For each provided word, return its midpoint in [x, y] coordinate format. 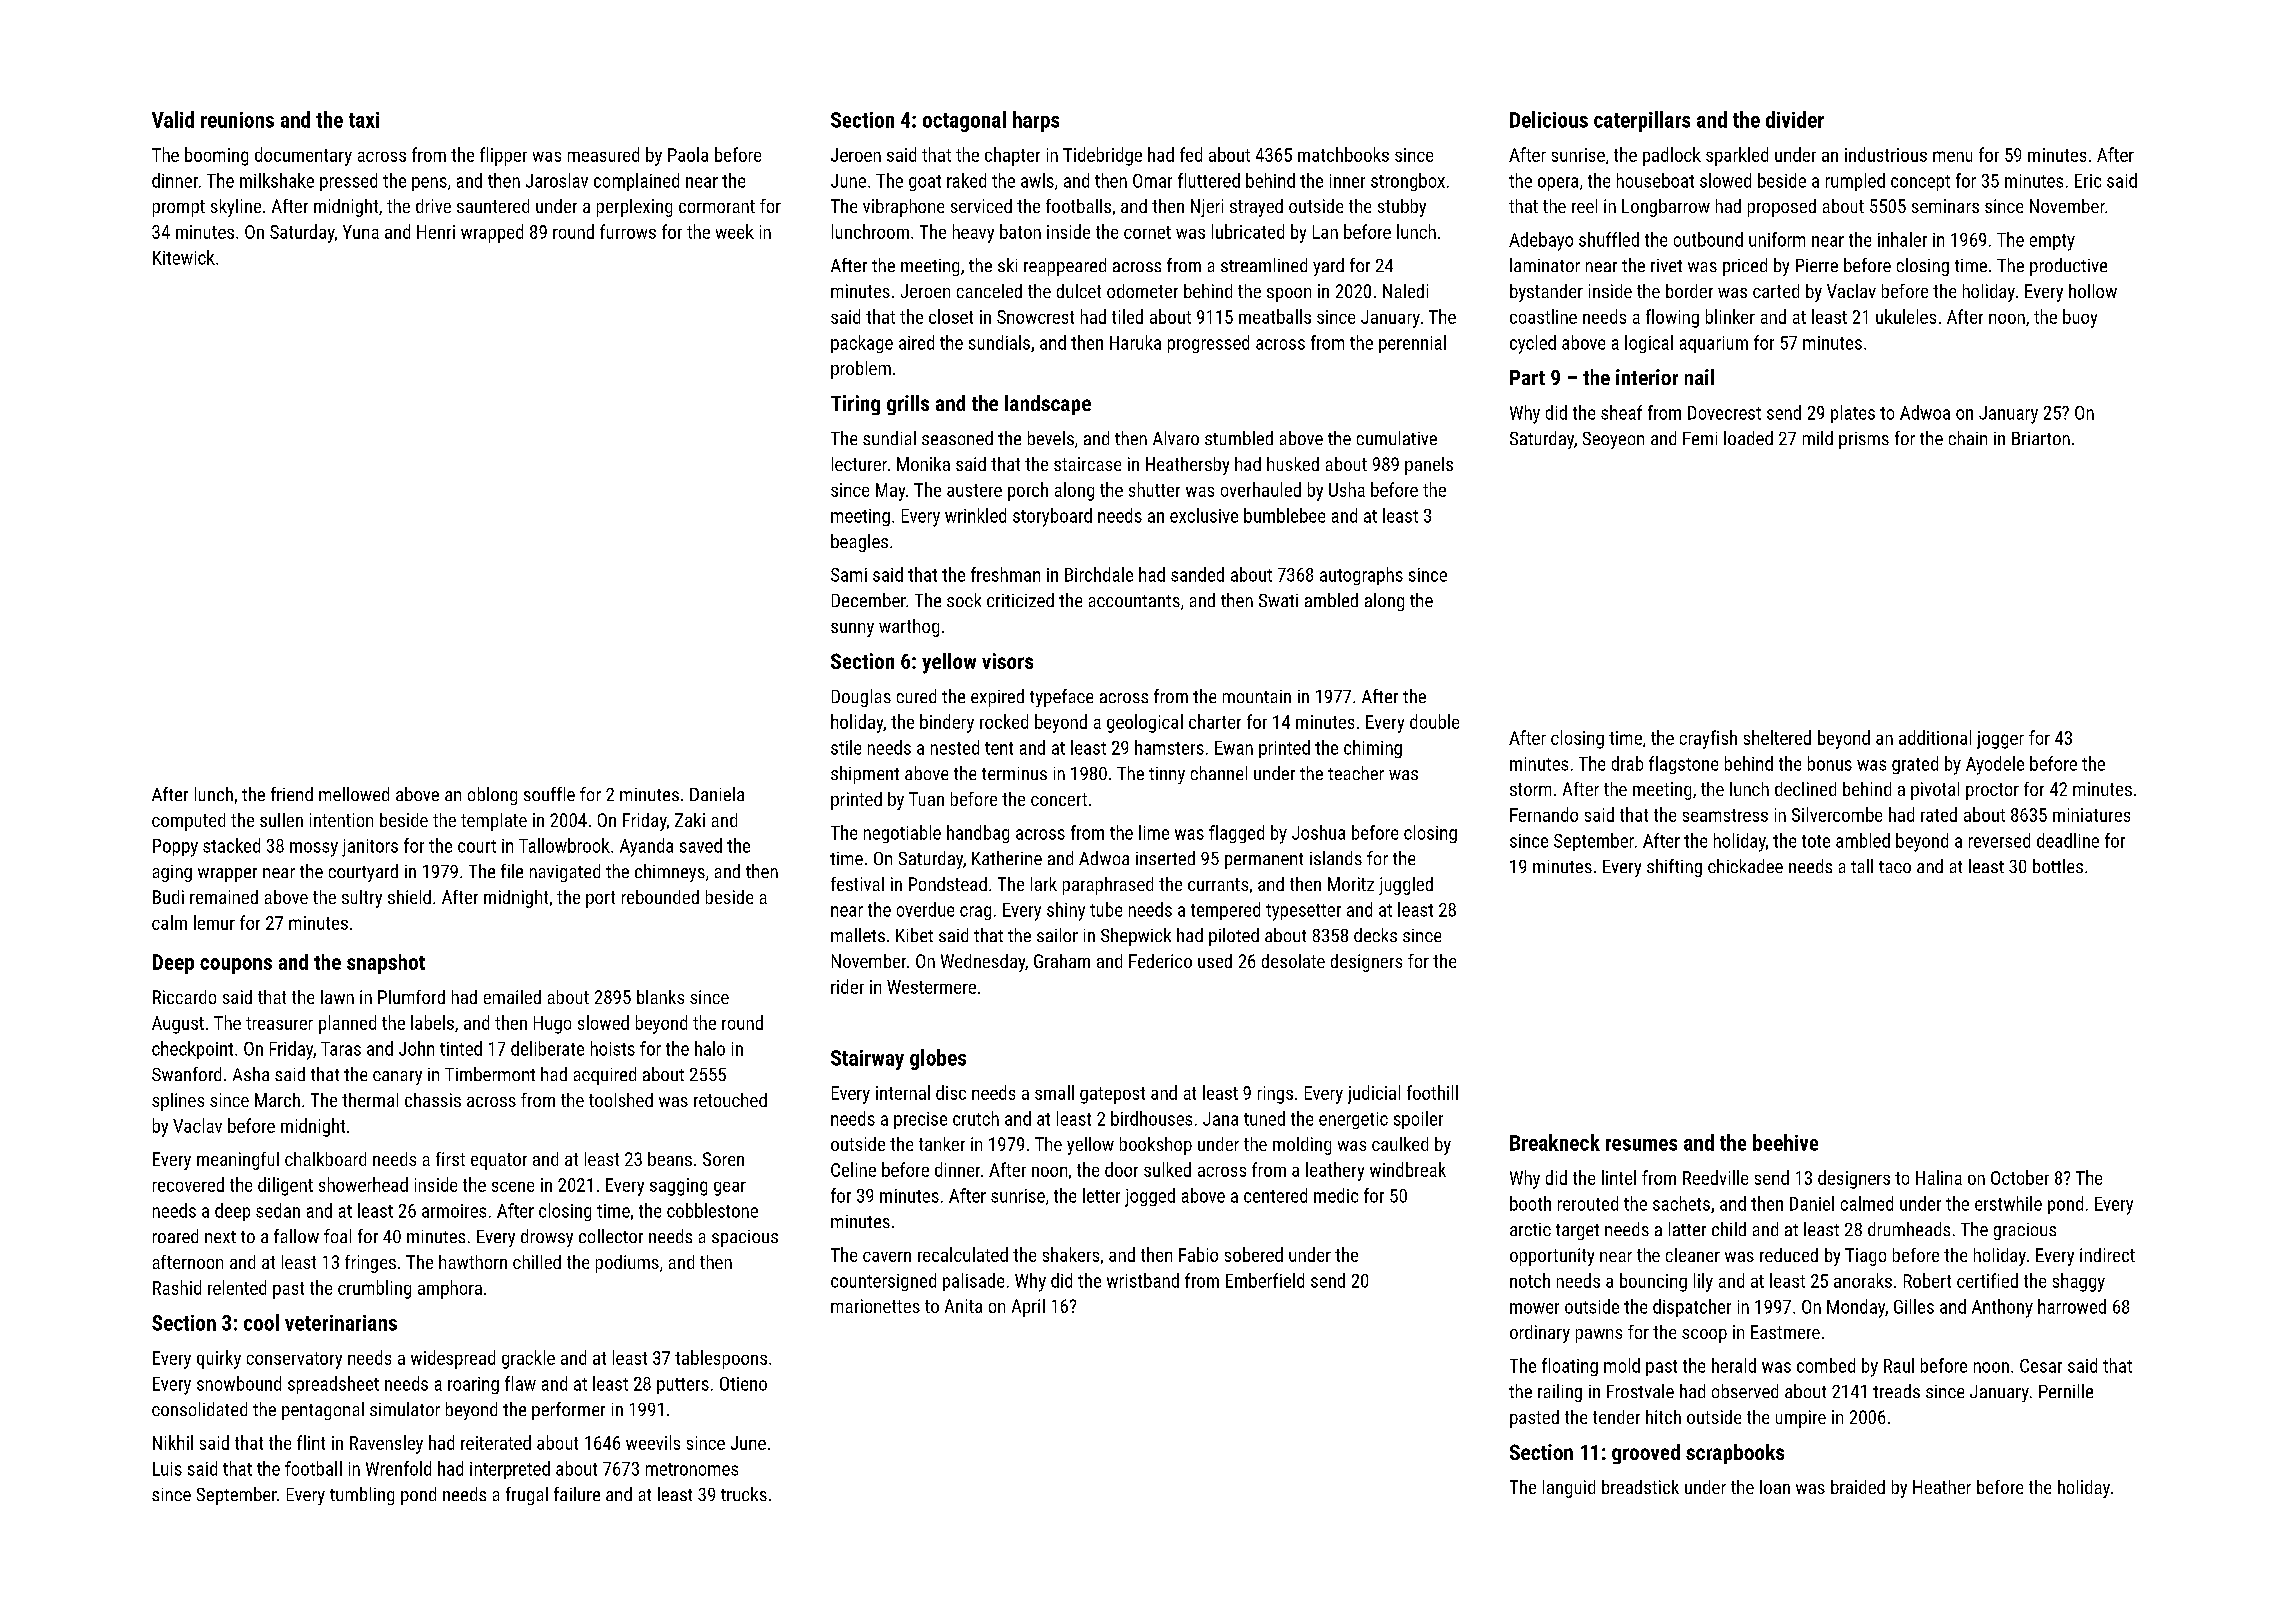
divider [1795, 119]
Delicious [1549, 119]
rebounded [660, 897]
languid [1569, 1489]
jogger [2000, 740]
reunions [237, 120]
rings [1275, 1095]
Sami [849, 575]
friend [292, 794]
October [2020, 1177]
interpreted [510, 1470]
